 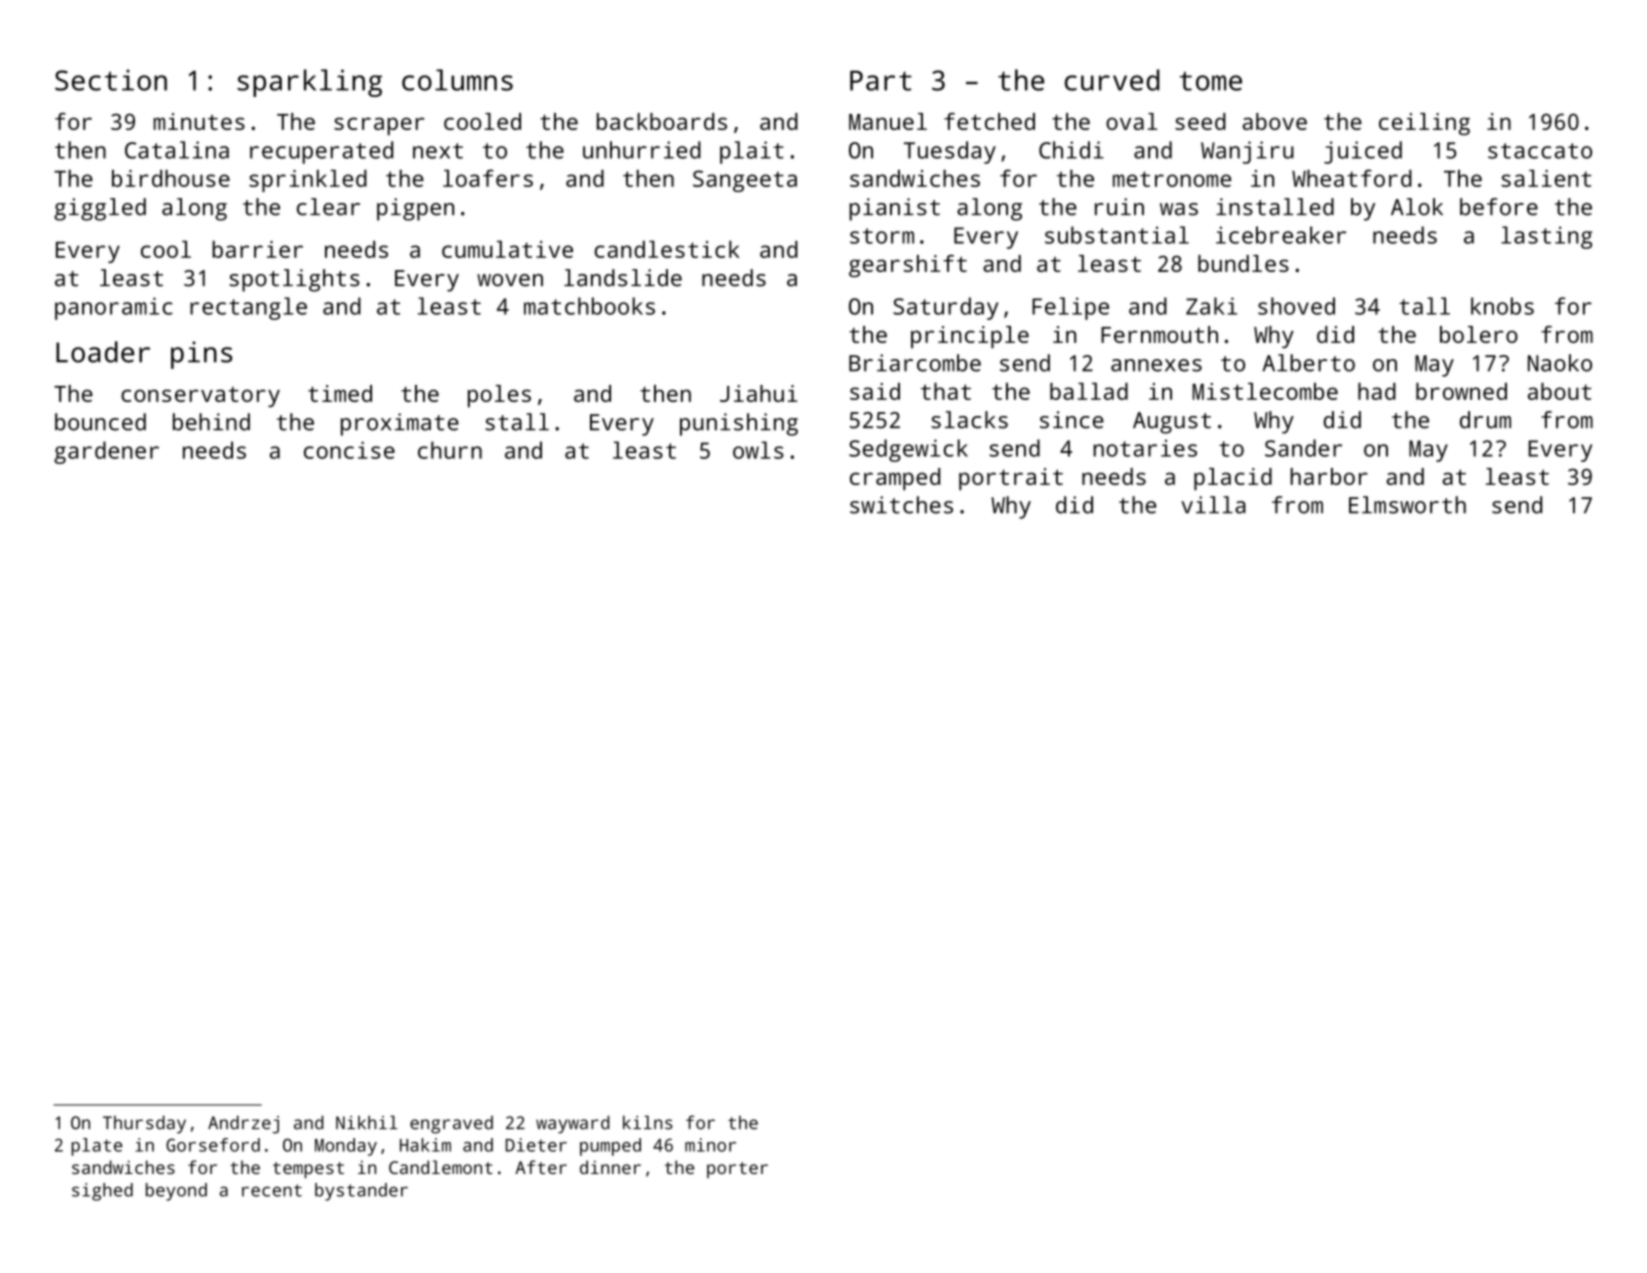 I want to click on Section, so click(x=111, y=80).
